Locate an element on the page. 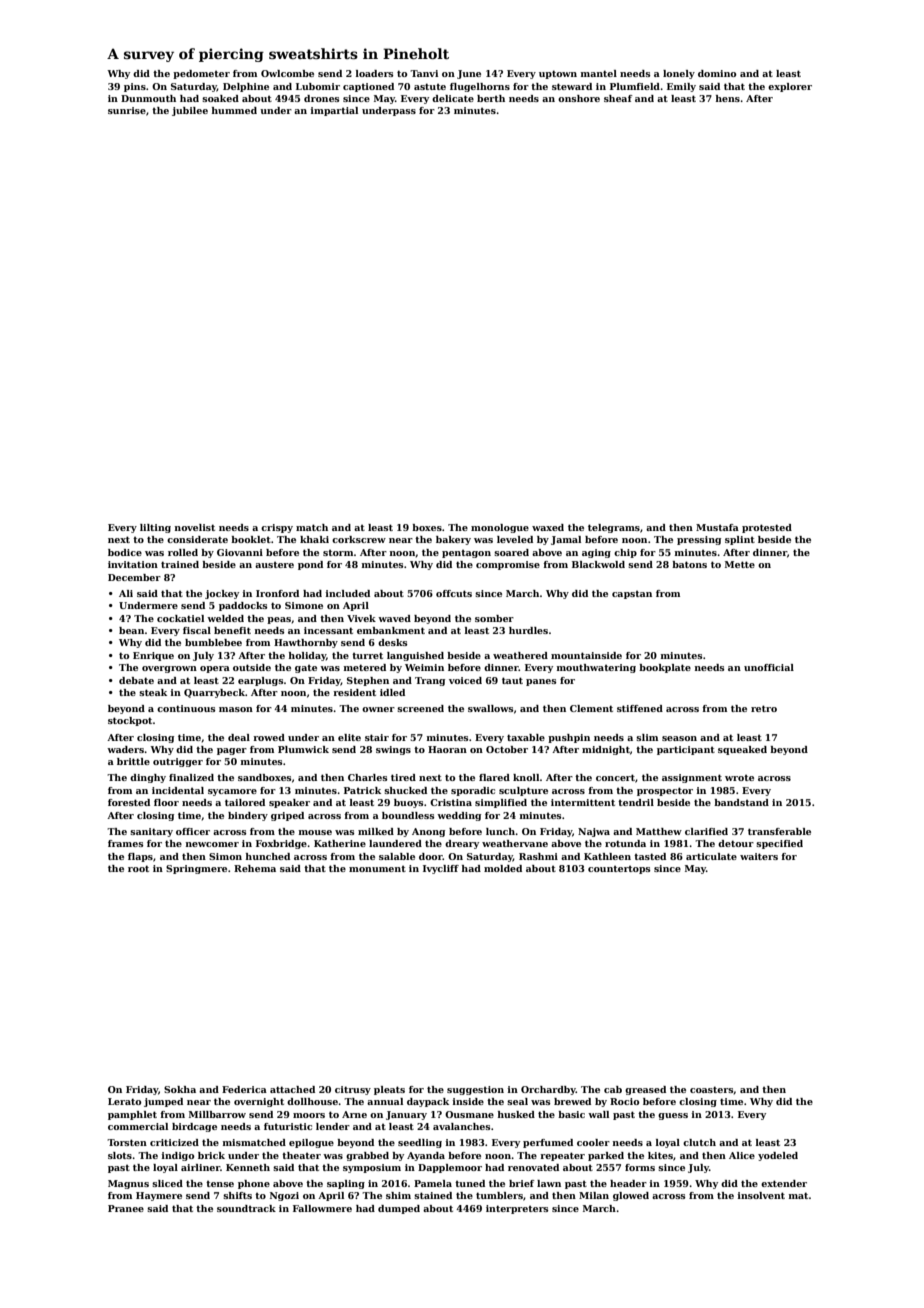  Tanvi is located at coordinates (424, 73).
